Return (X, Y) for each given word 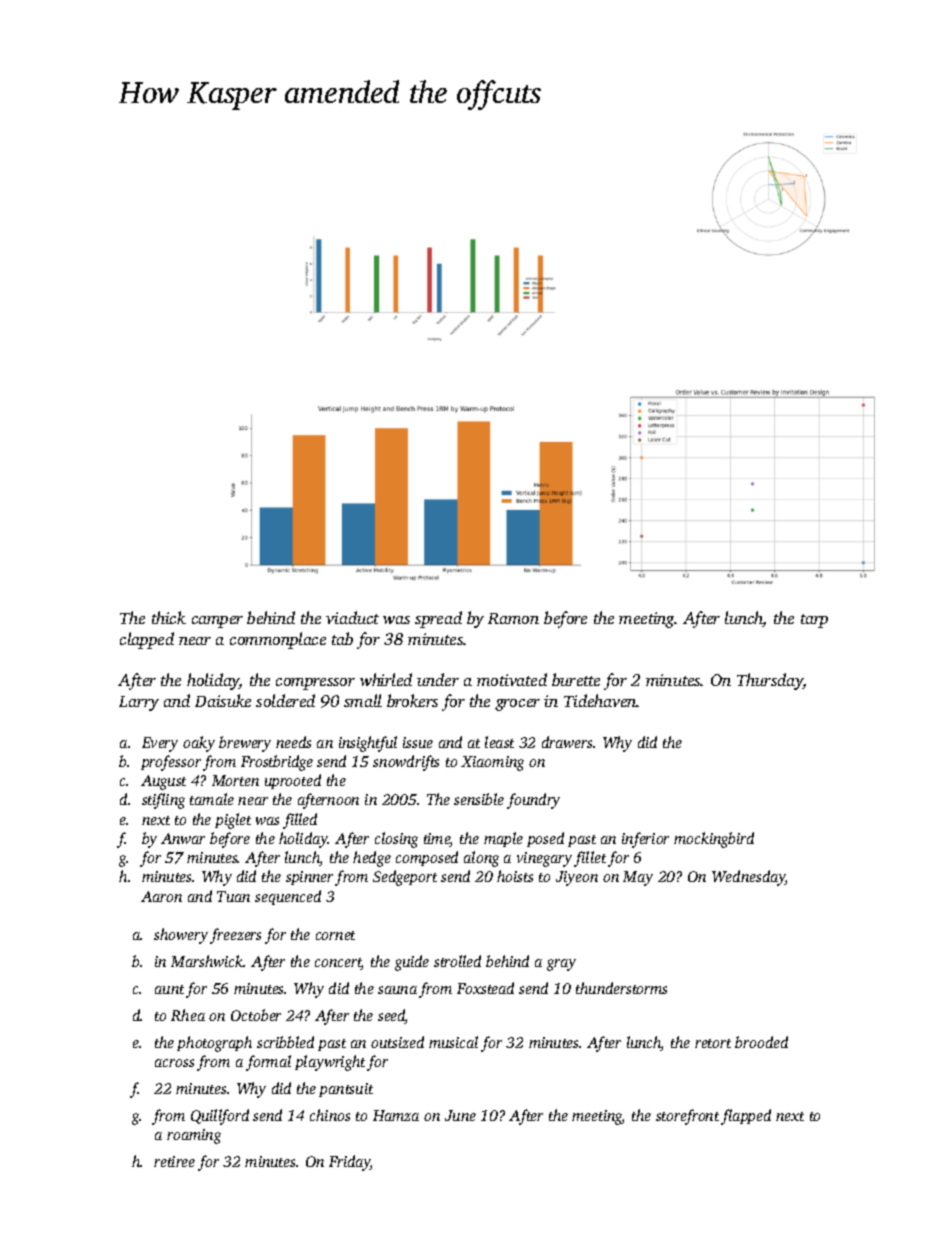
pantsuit (346, 1090)
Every (160, 744)
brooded (761, 1042)
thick (169, 617)
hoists (515, 876)
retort (713, 1043)
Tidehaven (600, 700)
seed (392, 1016)
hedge (372, 859)
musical (453, 1042)
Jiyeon (577, 878)
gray (561, 965)
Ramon (513, 618)
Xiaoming (492, 763)
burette (576, 679)
